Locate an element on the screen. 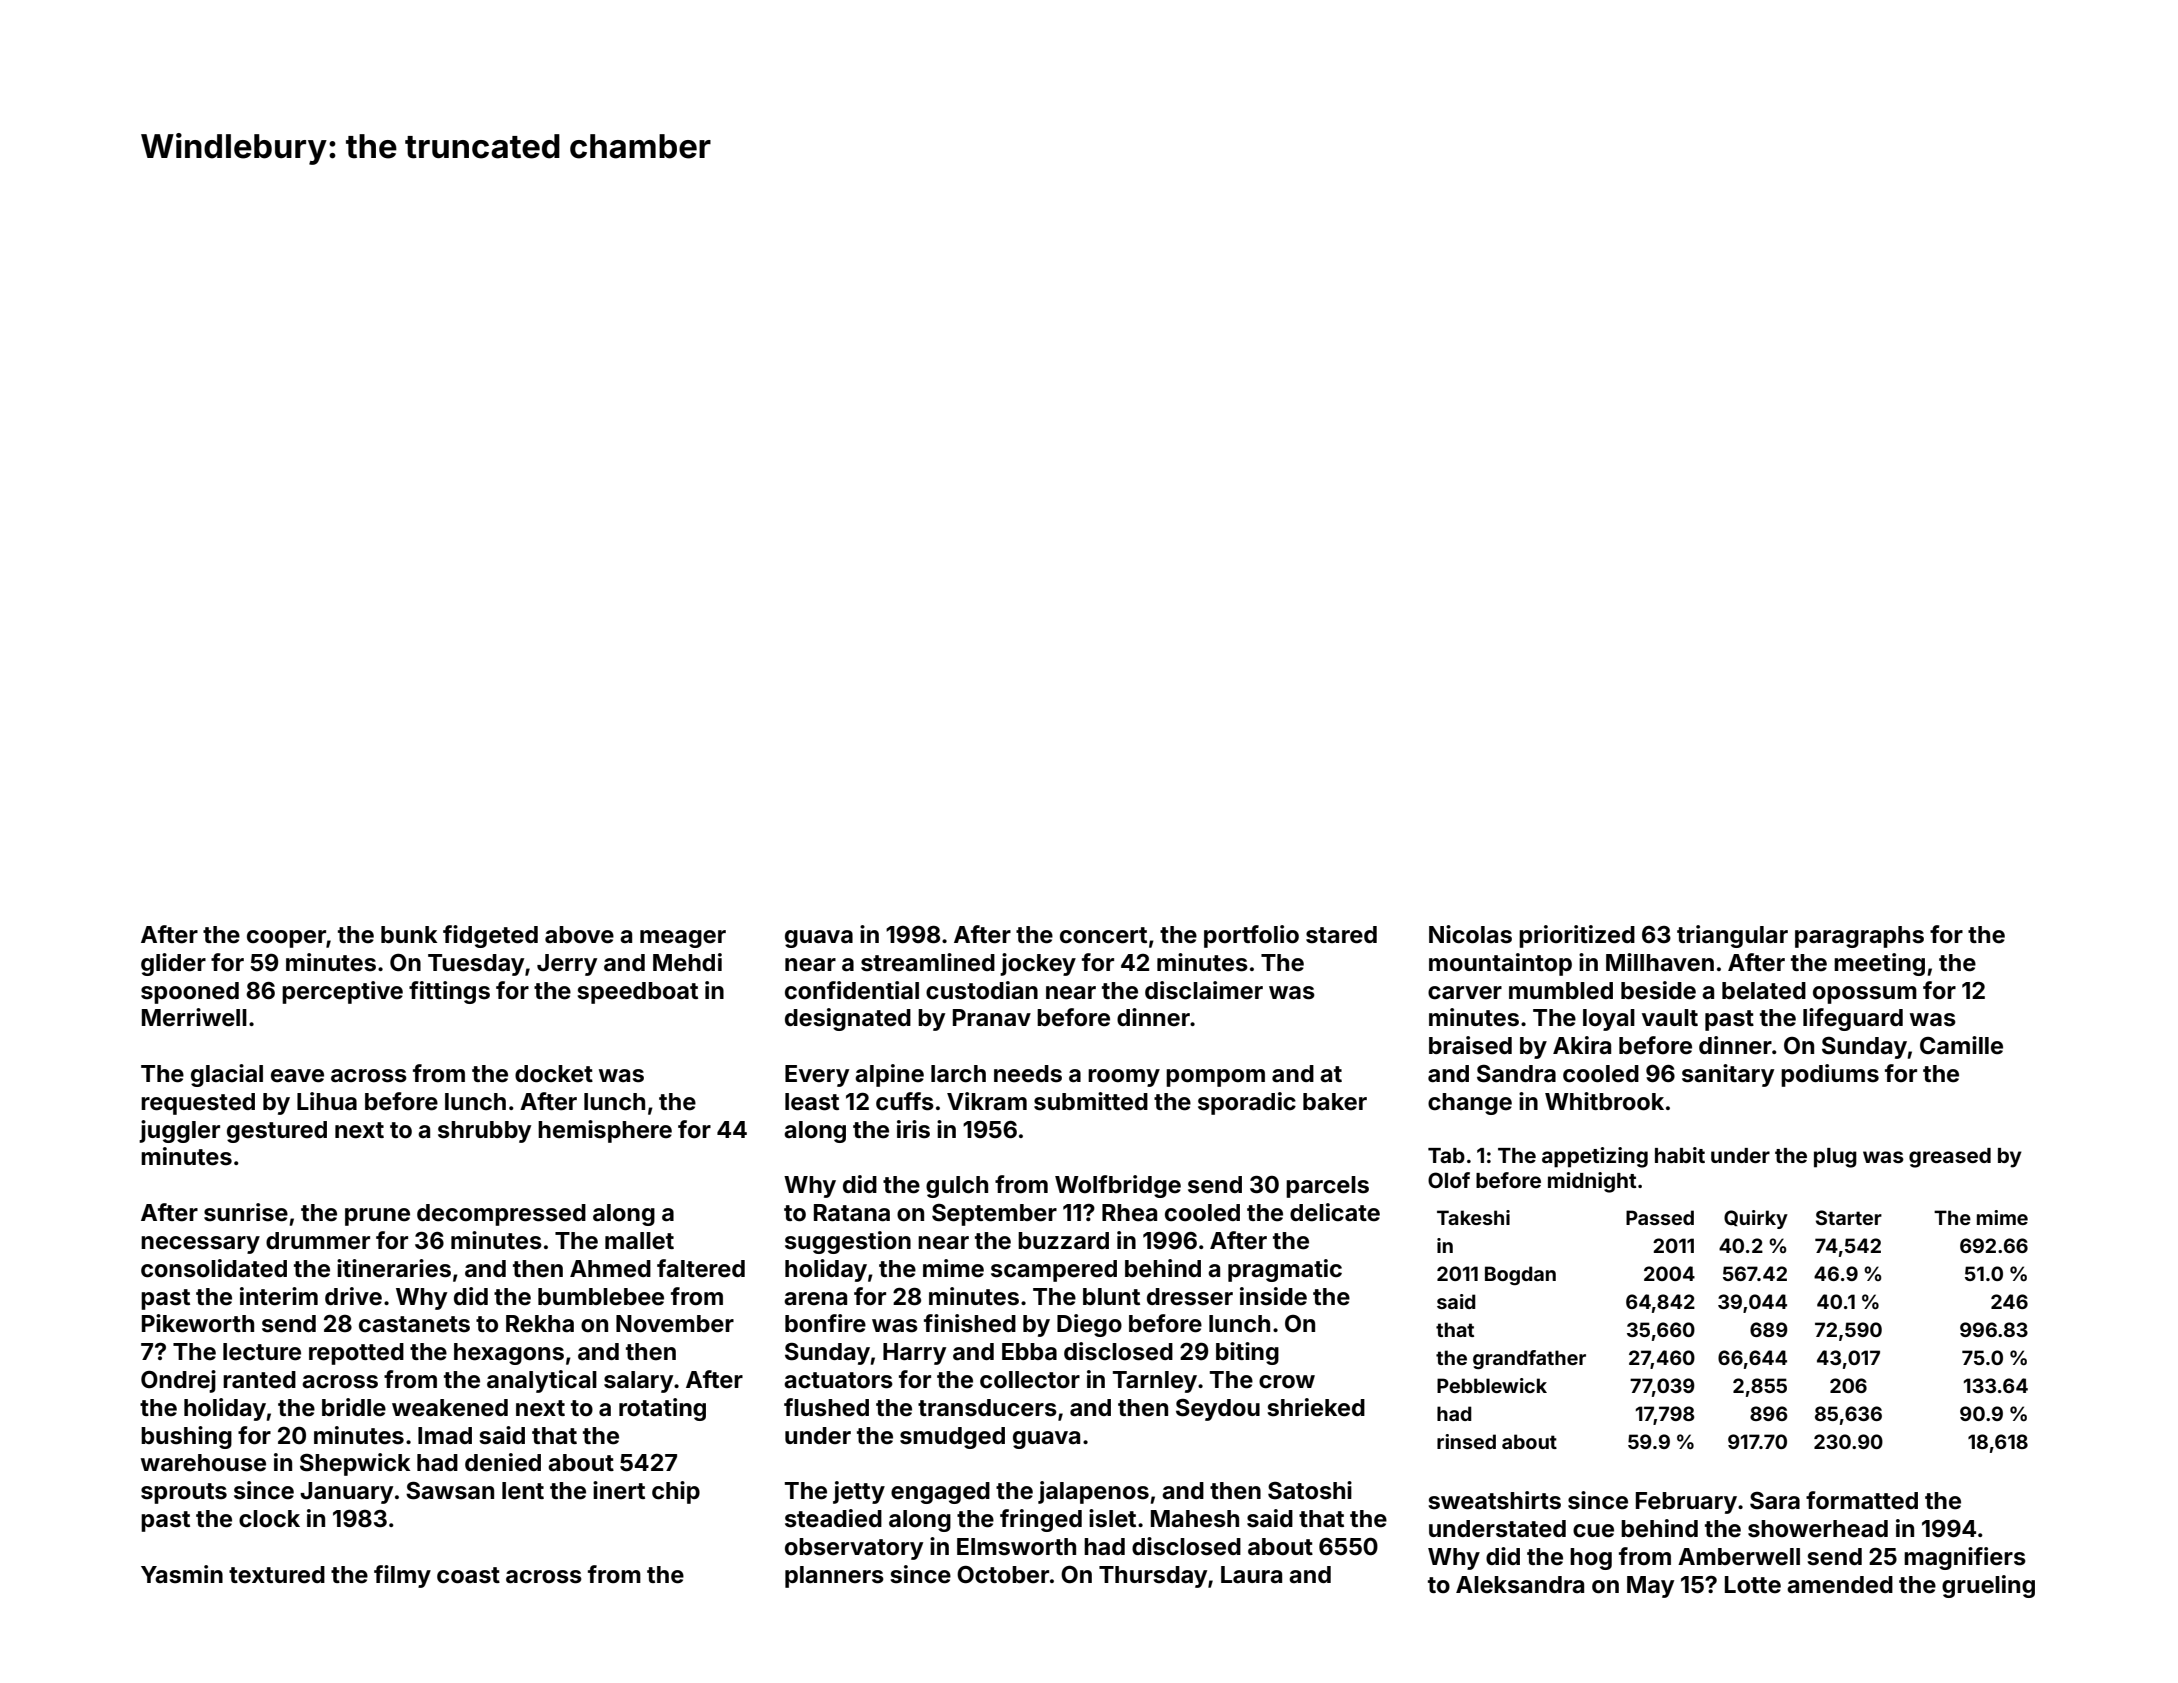 This screenshot has height=1683, width=2178. meager is located at coordinates (683, 939).
